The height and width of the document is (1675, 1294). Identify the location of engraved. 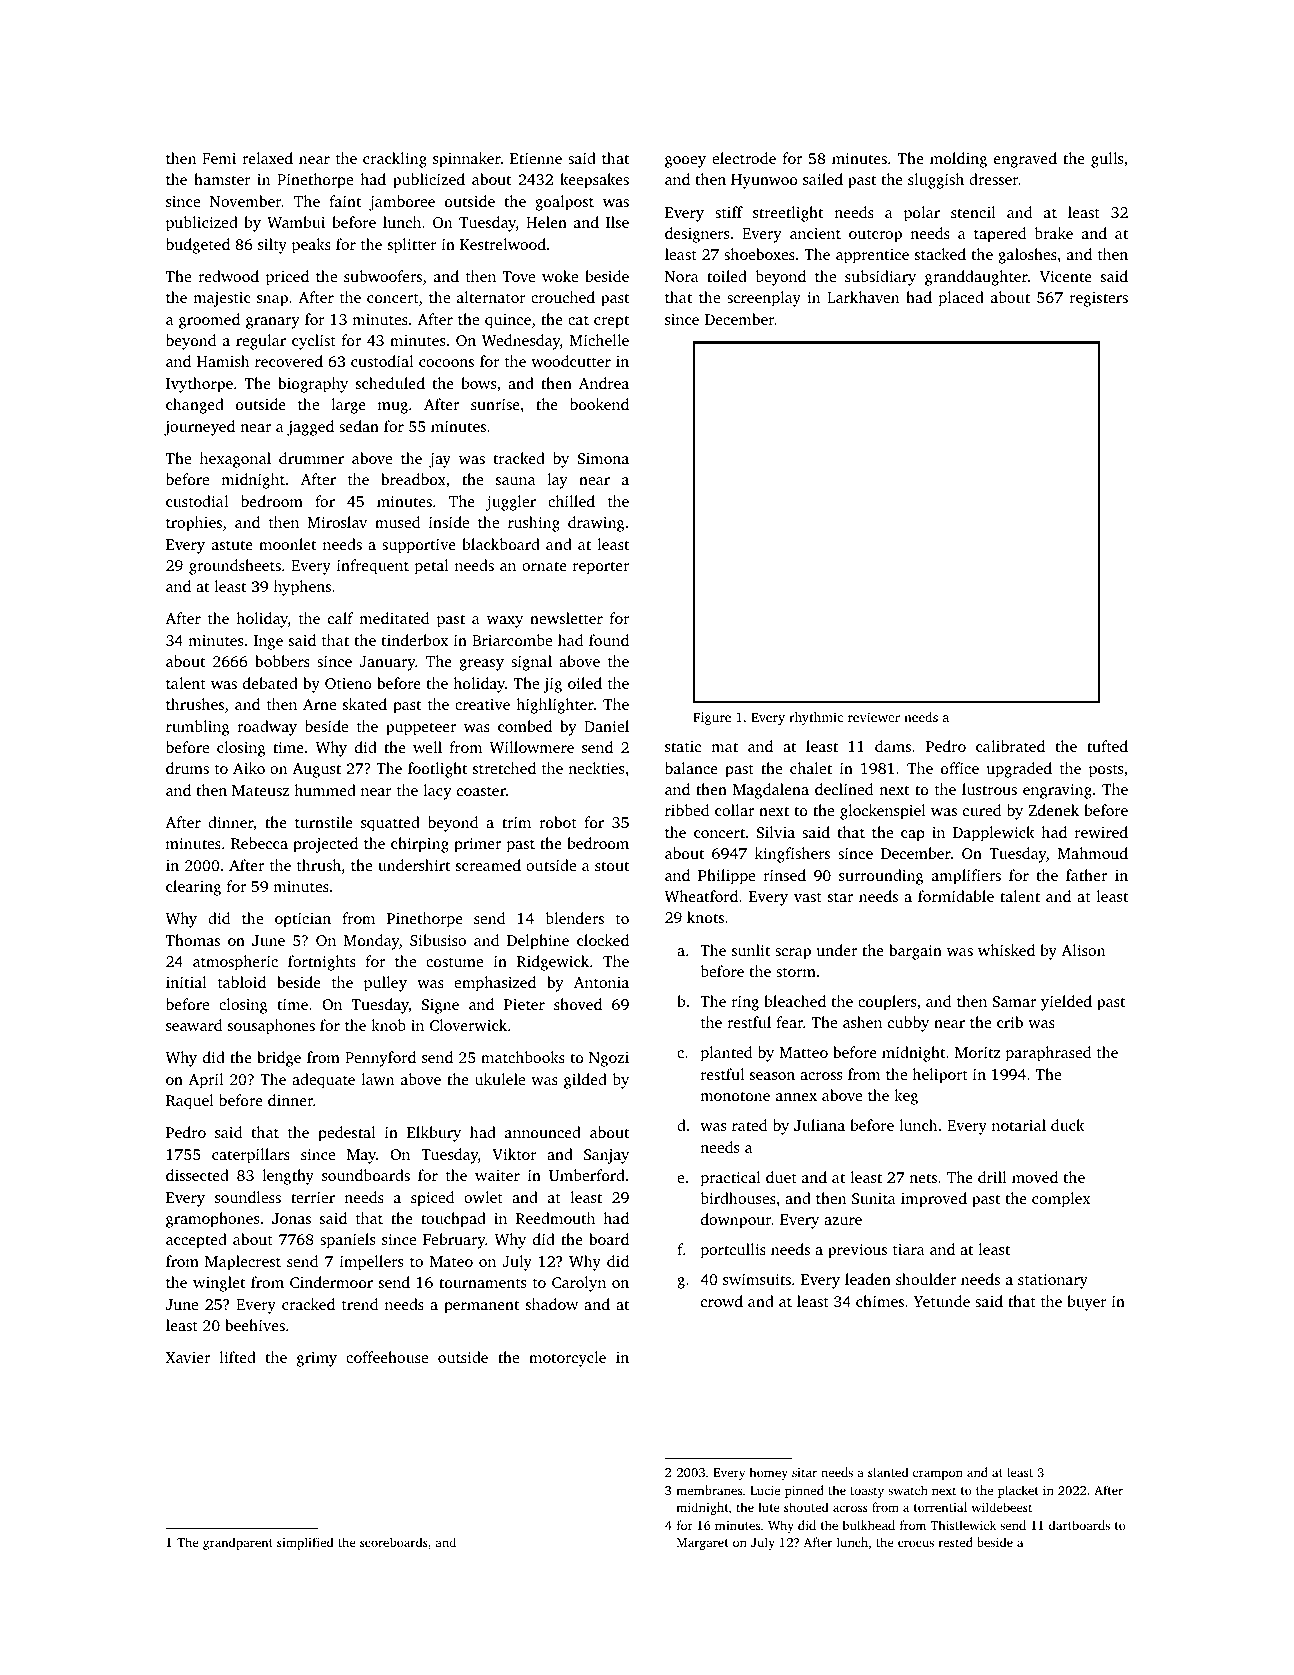
(1025, 160).
